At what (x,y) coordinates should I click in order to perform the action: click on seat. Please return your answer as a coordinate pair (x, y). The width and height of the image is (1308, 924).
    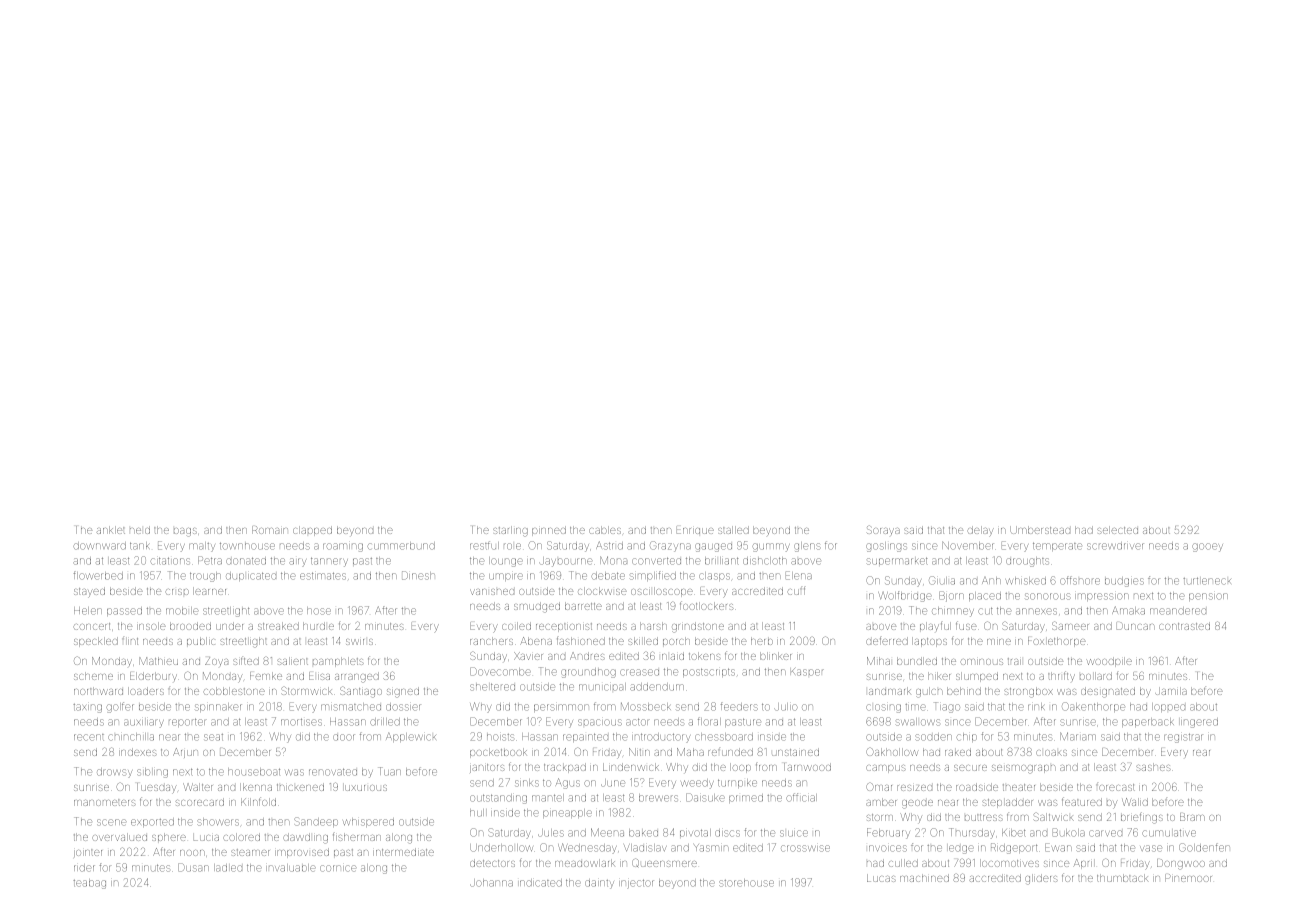
    Looking at the image, I should click on (213, 737).
